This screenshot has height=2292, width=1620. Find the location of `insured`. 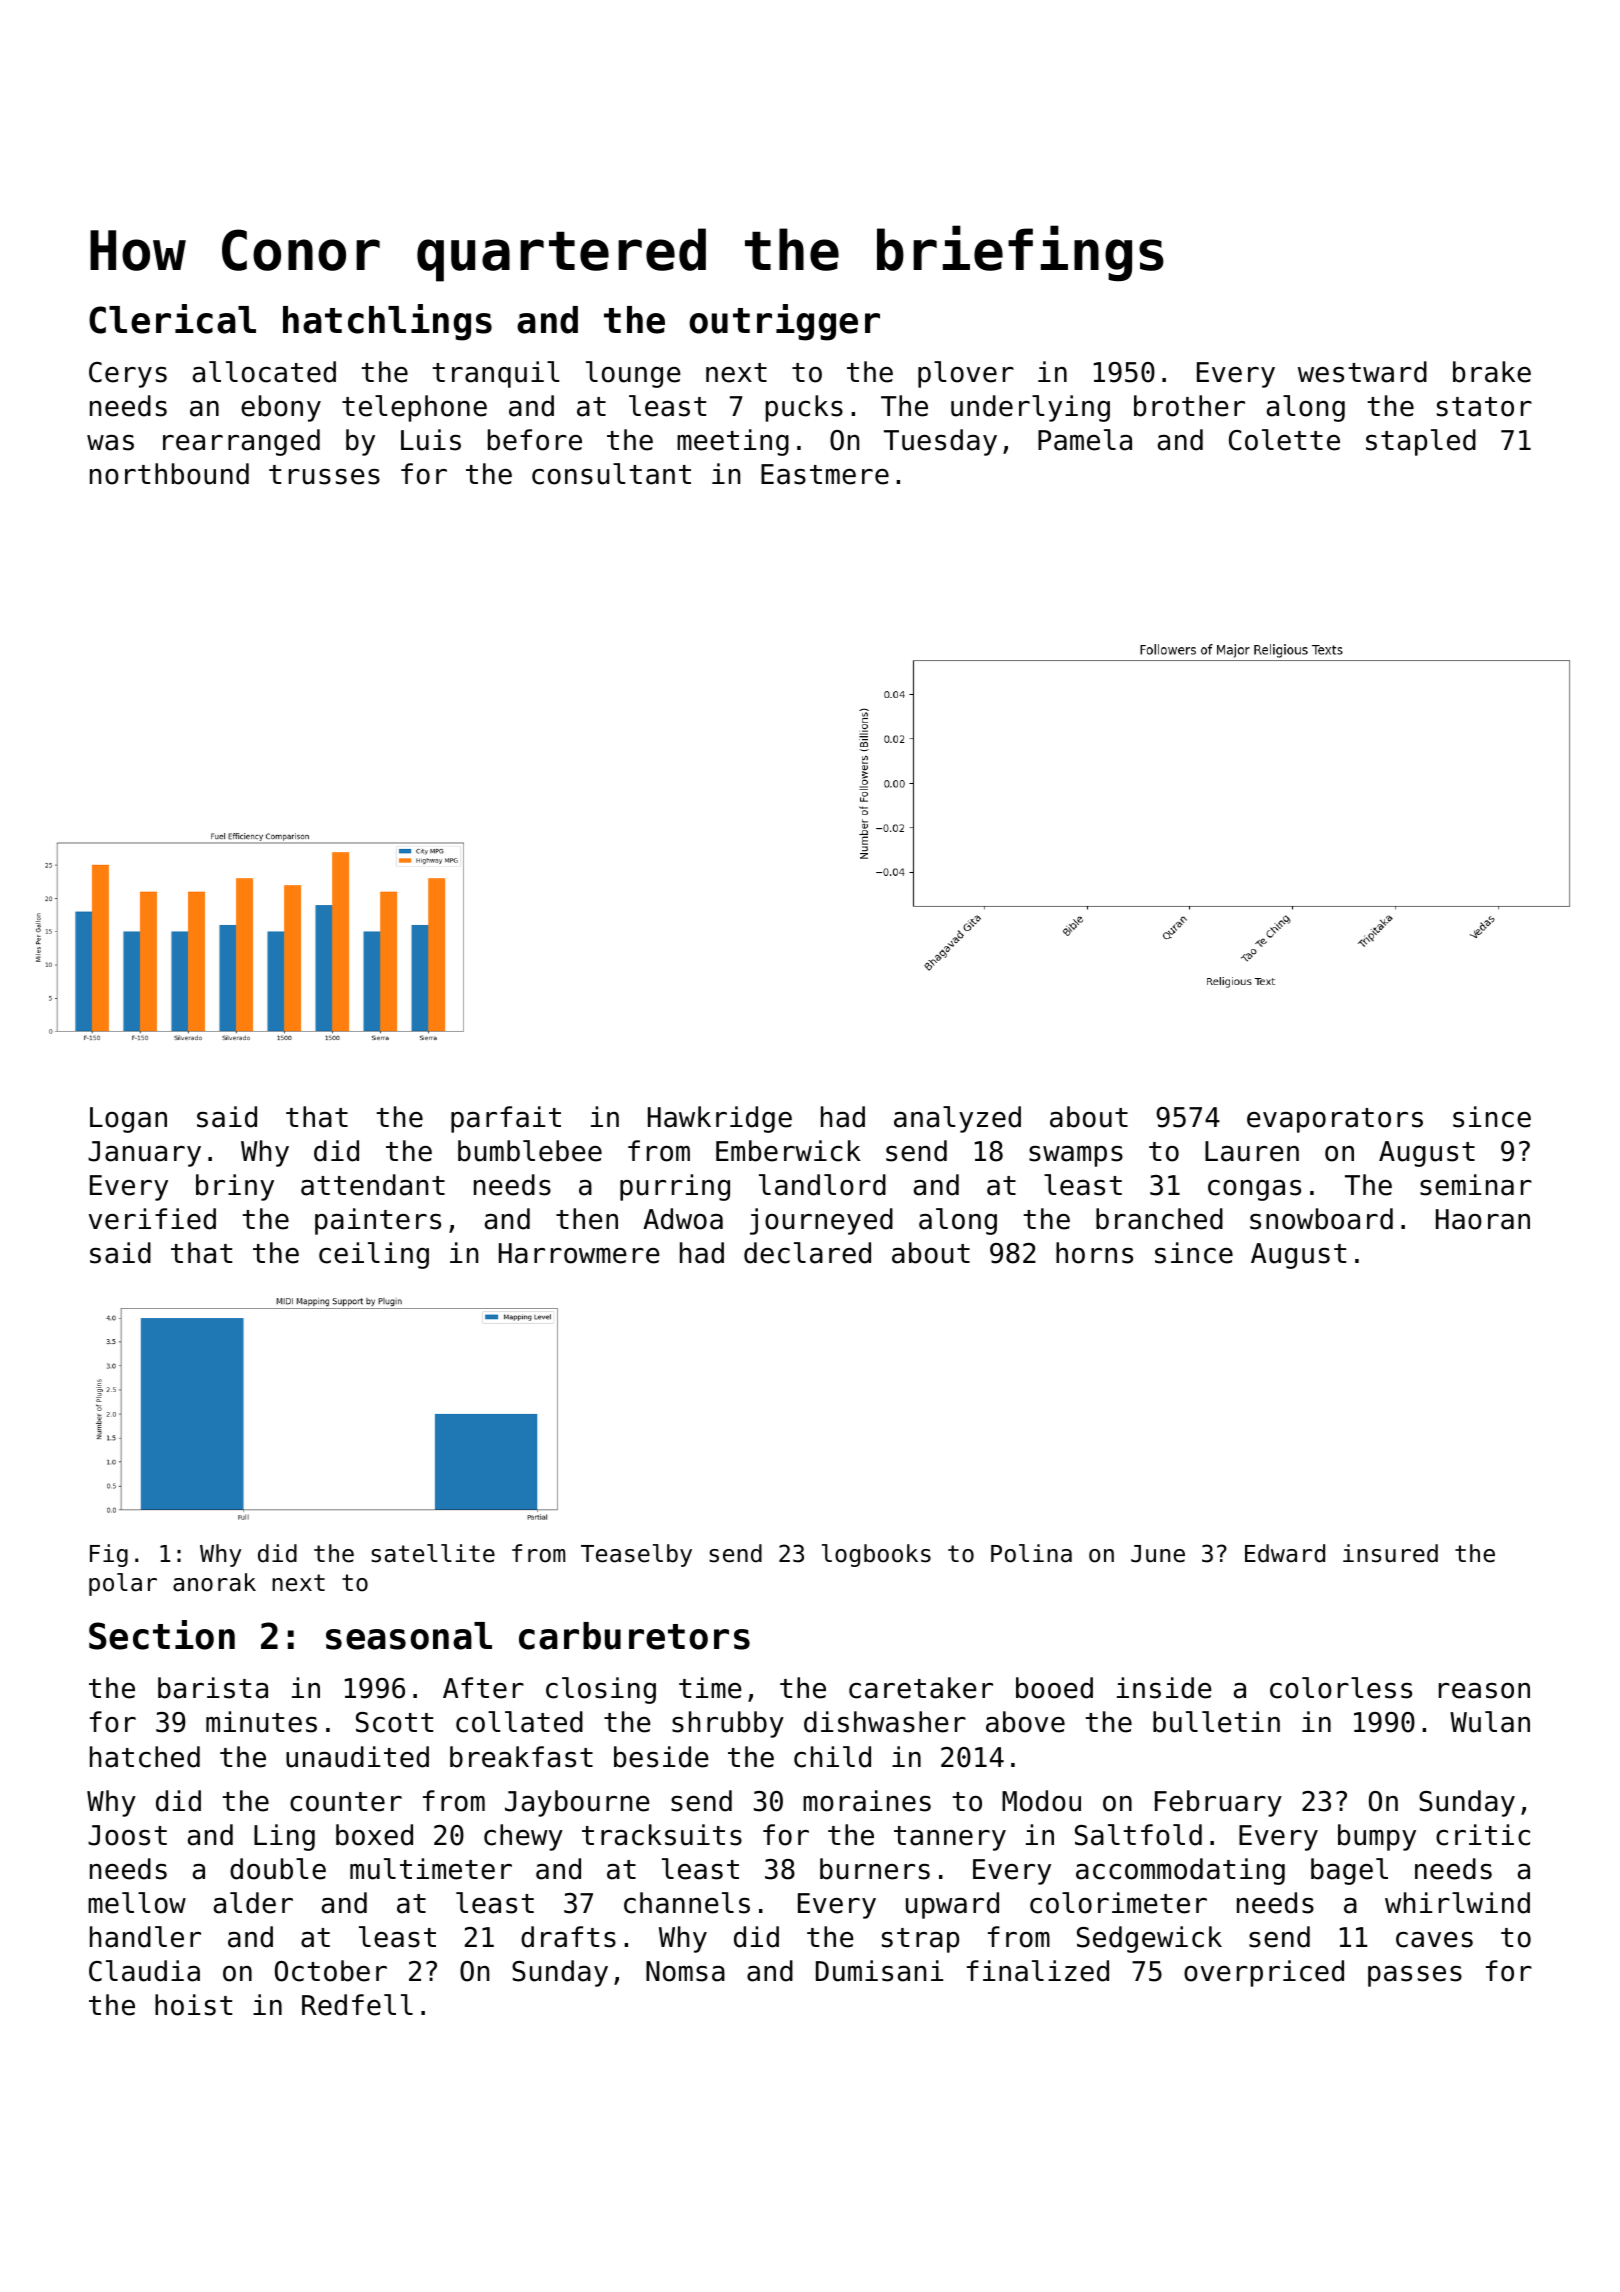

insured is located at coordinates (1390, 1553).
